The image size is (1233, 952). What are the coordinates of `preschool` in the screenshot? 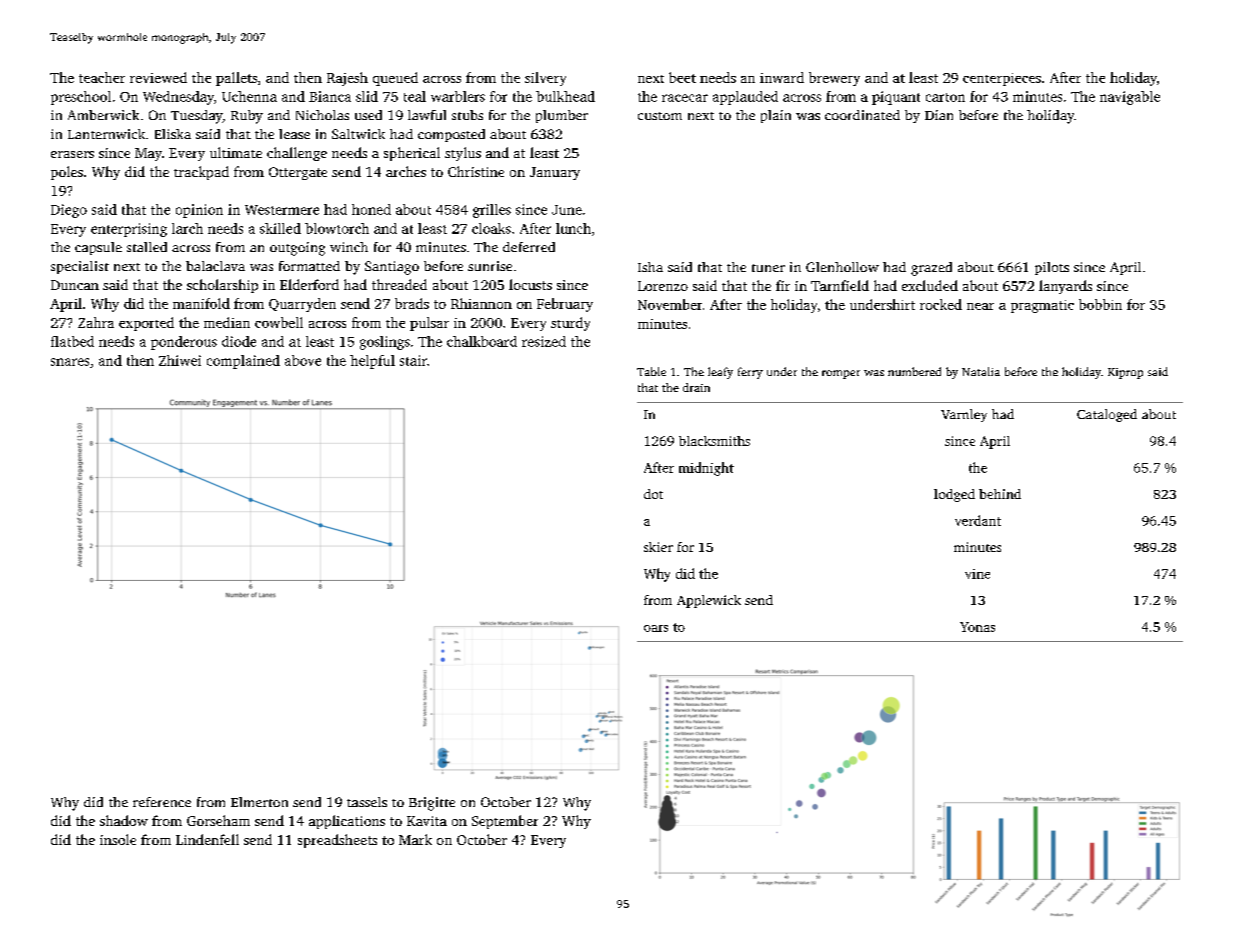 It's located at (81, 98).
